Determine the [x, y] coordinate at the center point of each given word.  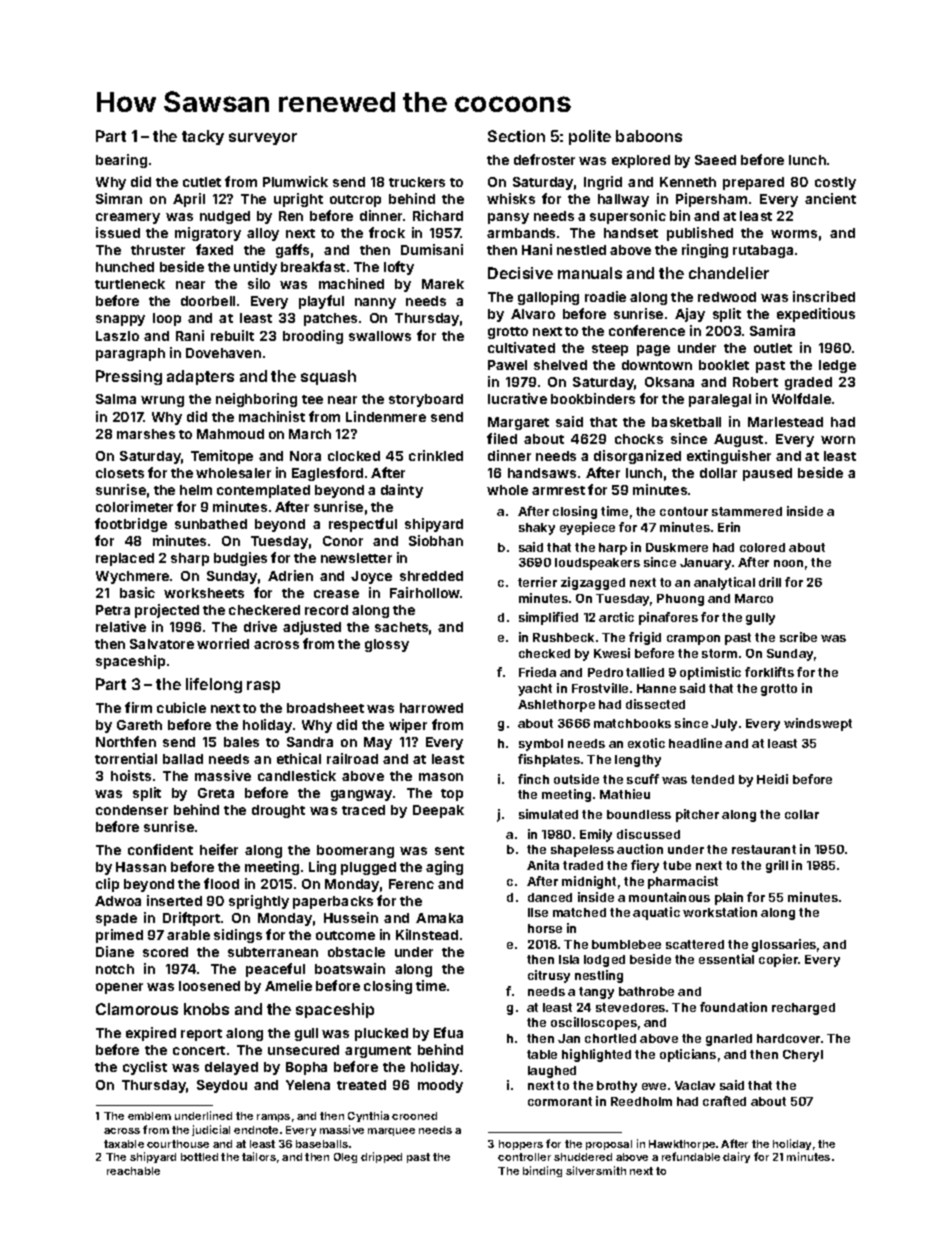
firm [138, 707]
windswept [818, 724]
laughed [552, 1072]
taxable [124, 1144]
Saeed [715, 160]
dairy [736, 1157]
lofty [399, 268]
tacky [203, 137]
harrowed [431, 708]
